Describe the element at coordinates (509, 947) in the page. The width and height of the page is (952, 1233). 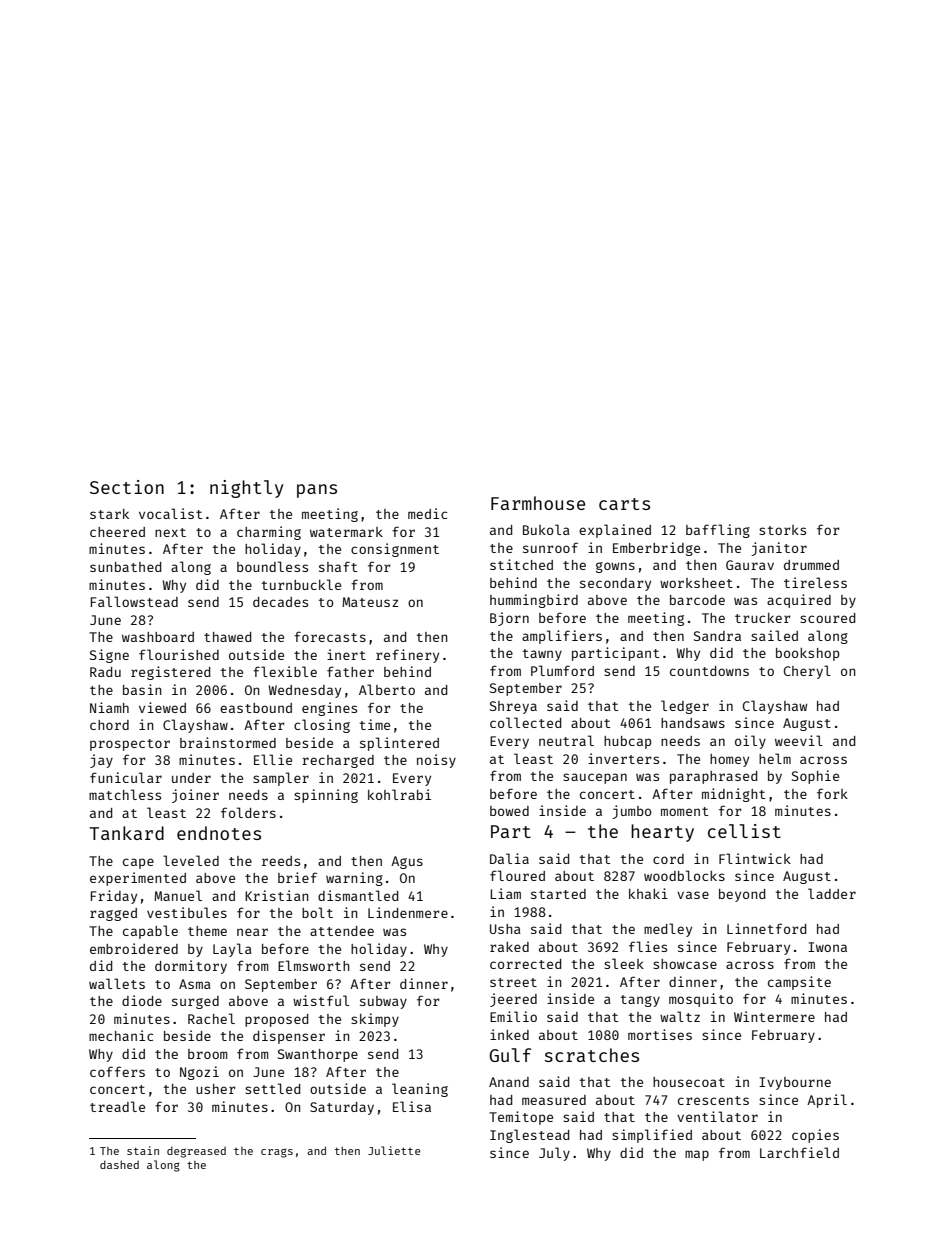
I see `raked` at that location.
